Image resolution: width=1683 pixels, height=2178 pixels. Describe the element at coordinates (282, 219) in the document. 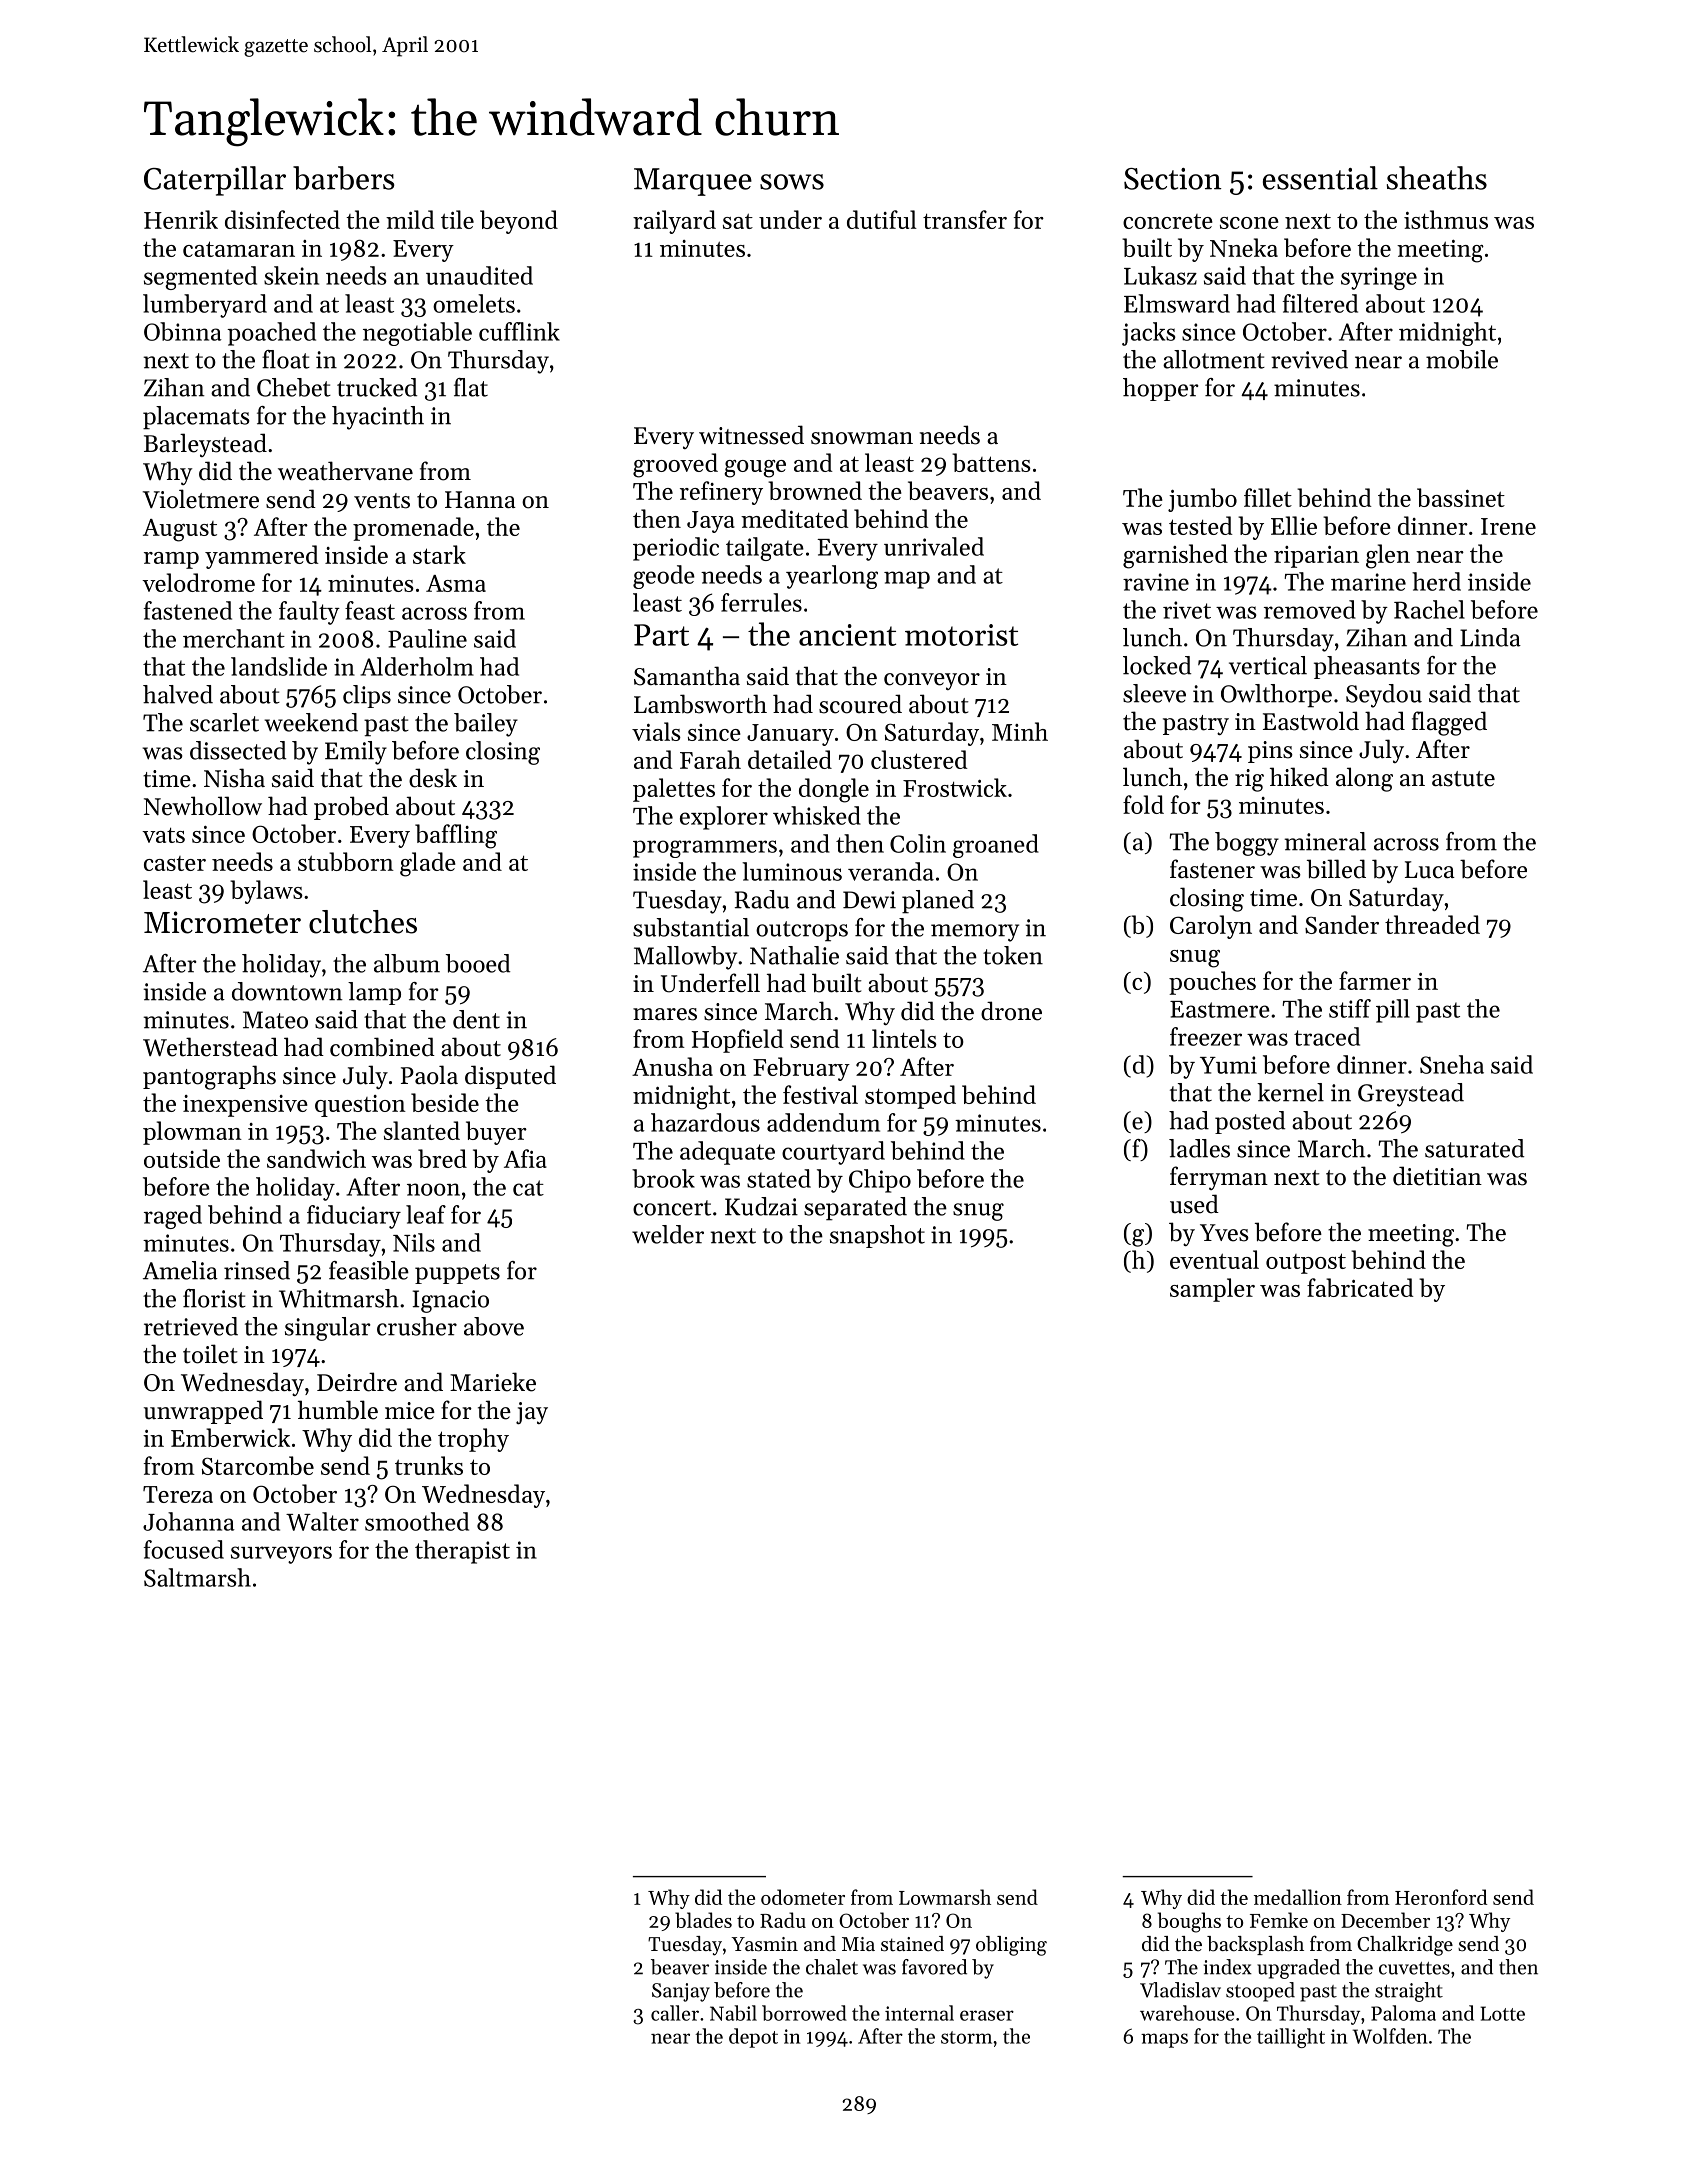

I see `disinfected` at that location.
